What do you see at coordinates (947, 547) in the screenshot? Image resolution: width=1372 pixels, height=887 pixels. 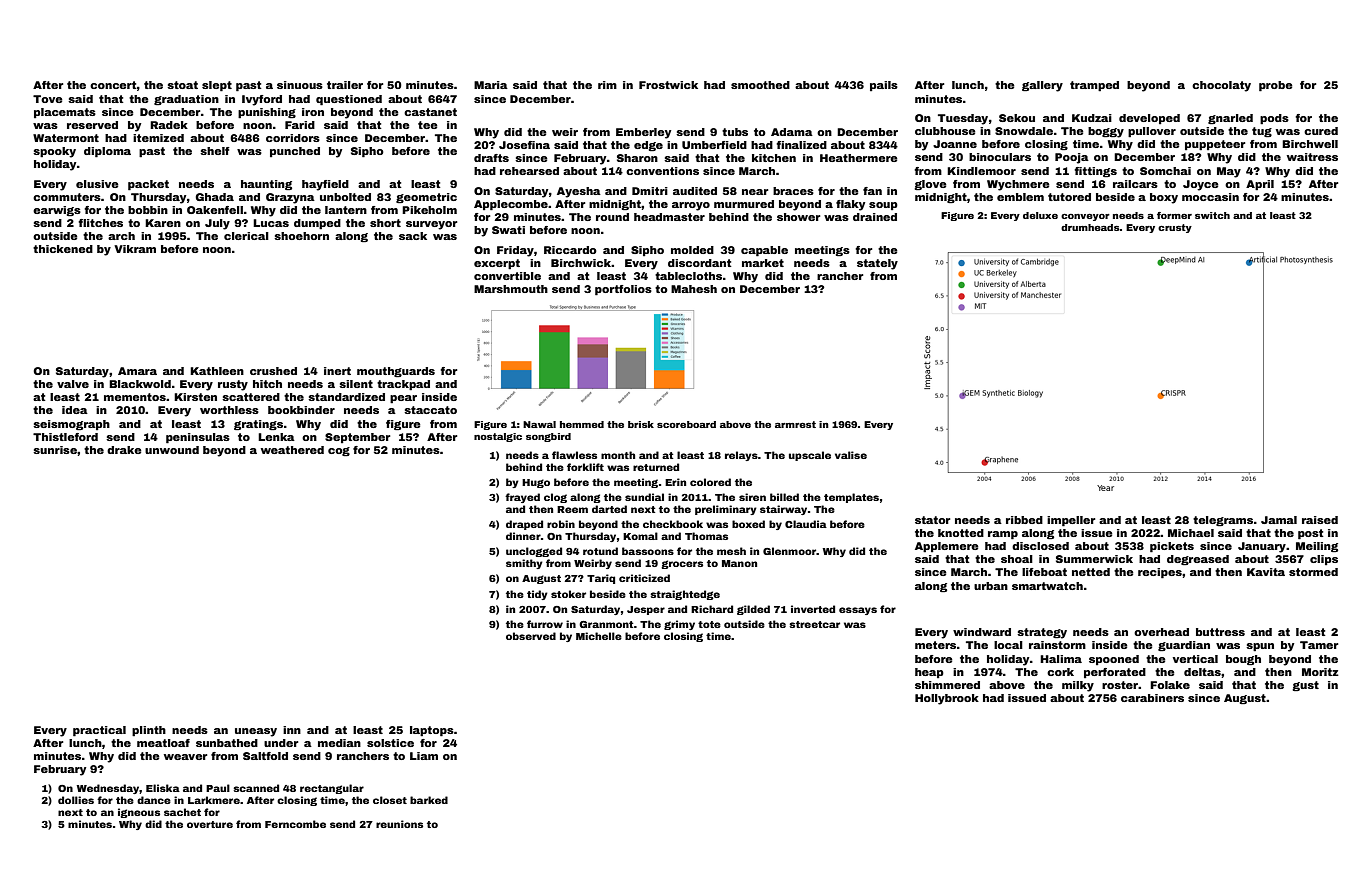 I see `Applemere` at bounding box center [947, 547].
